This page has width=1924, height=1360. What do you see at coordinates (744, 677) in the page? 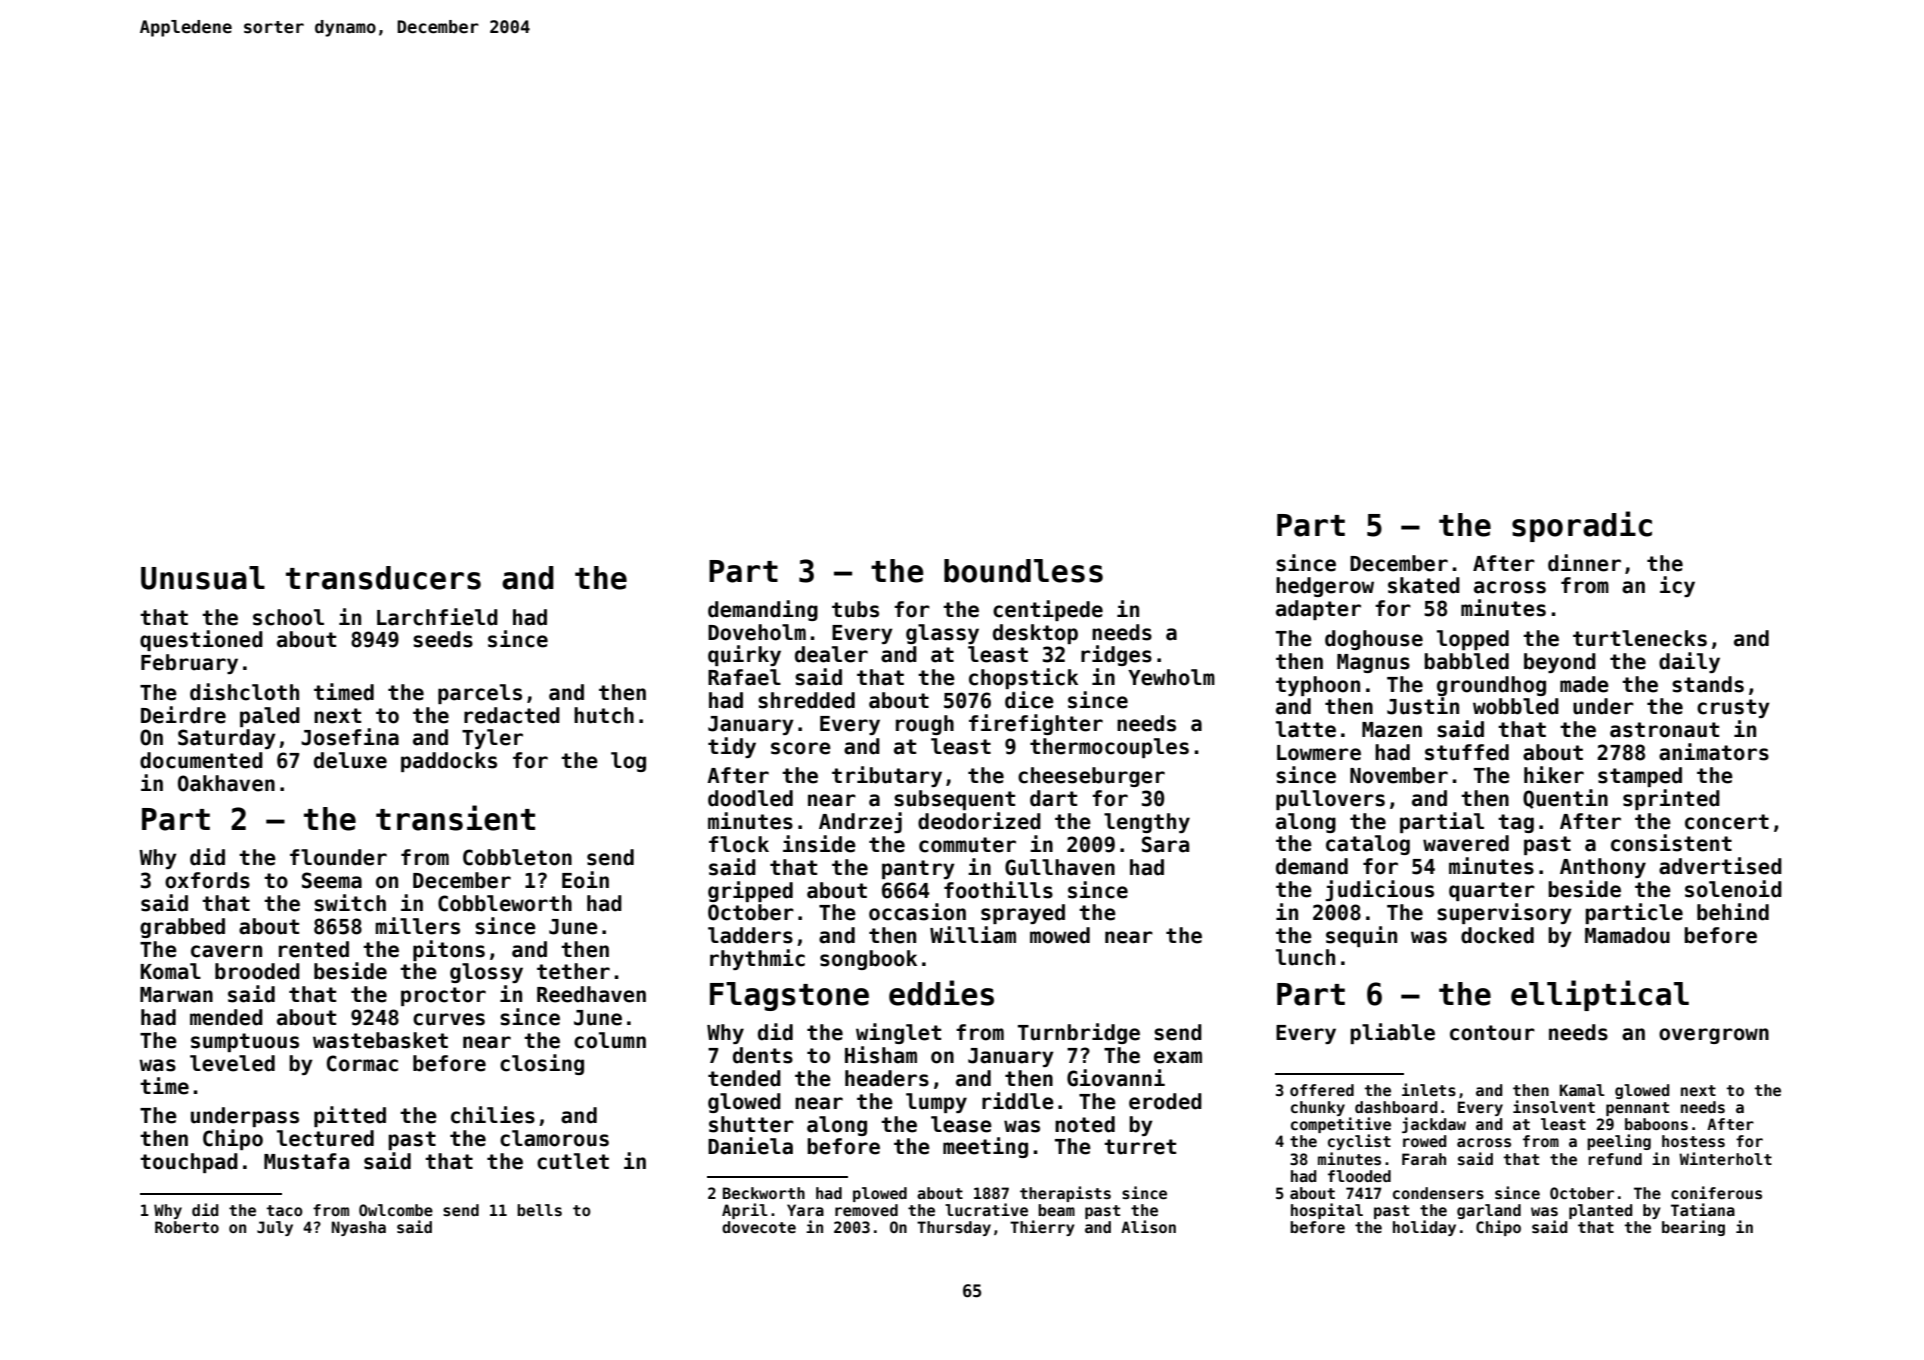
I see `Rafael` at bounding box center [744, 677].
